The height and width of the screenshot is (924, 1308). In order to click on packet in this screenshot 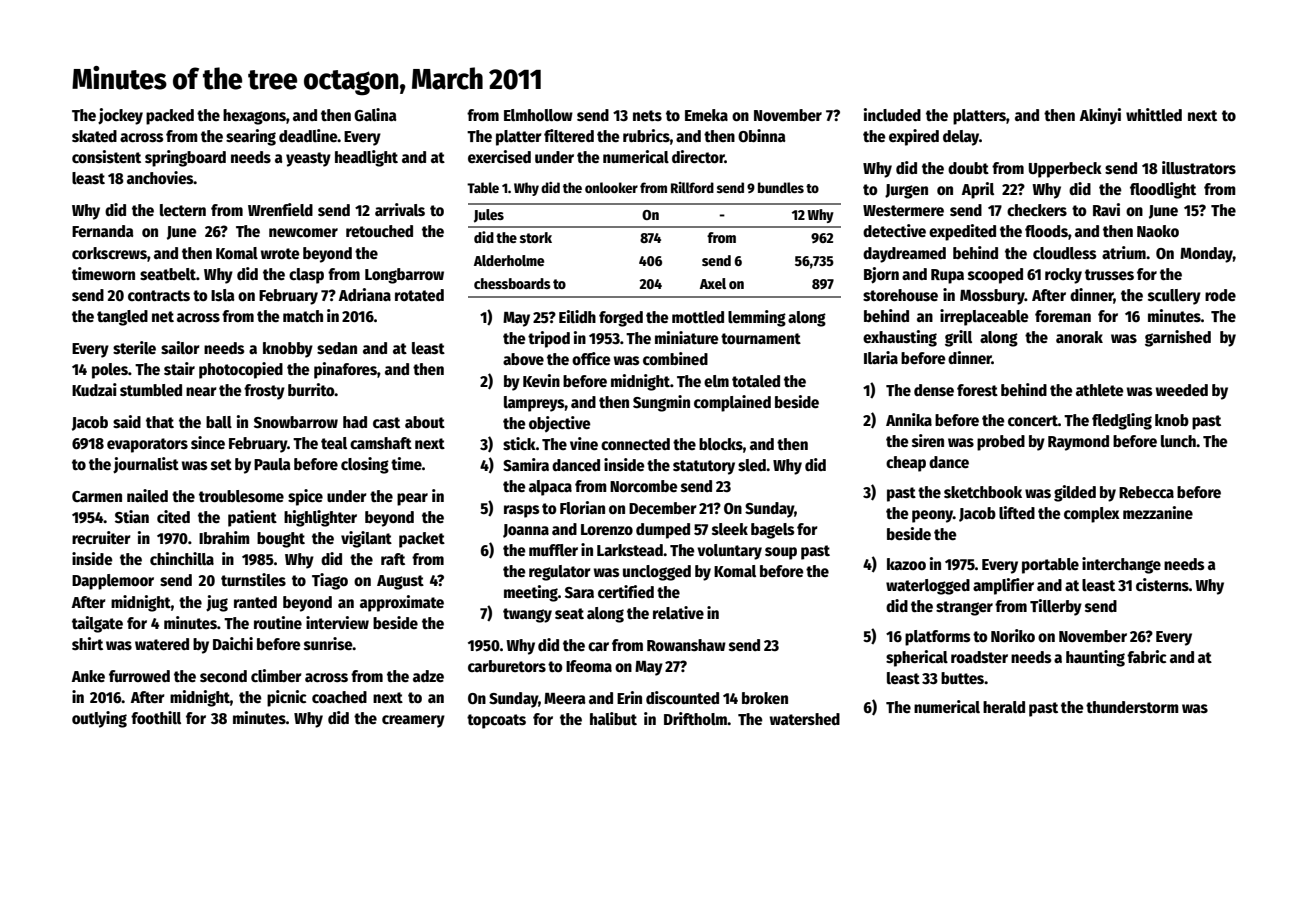, I will do `click(422, 540)`.
